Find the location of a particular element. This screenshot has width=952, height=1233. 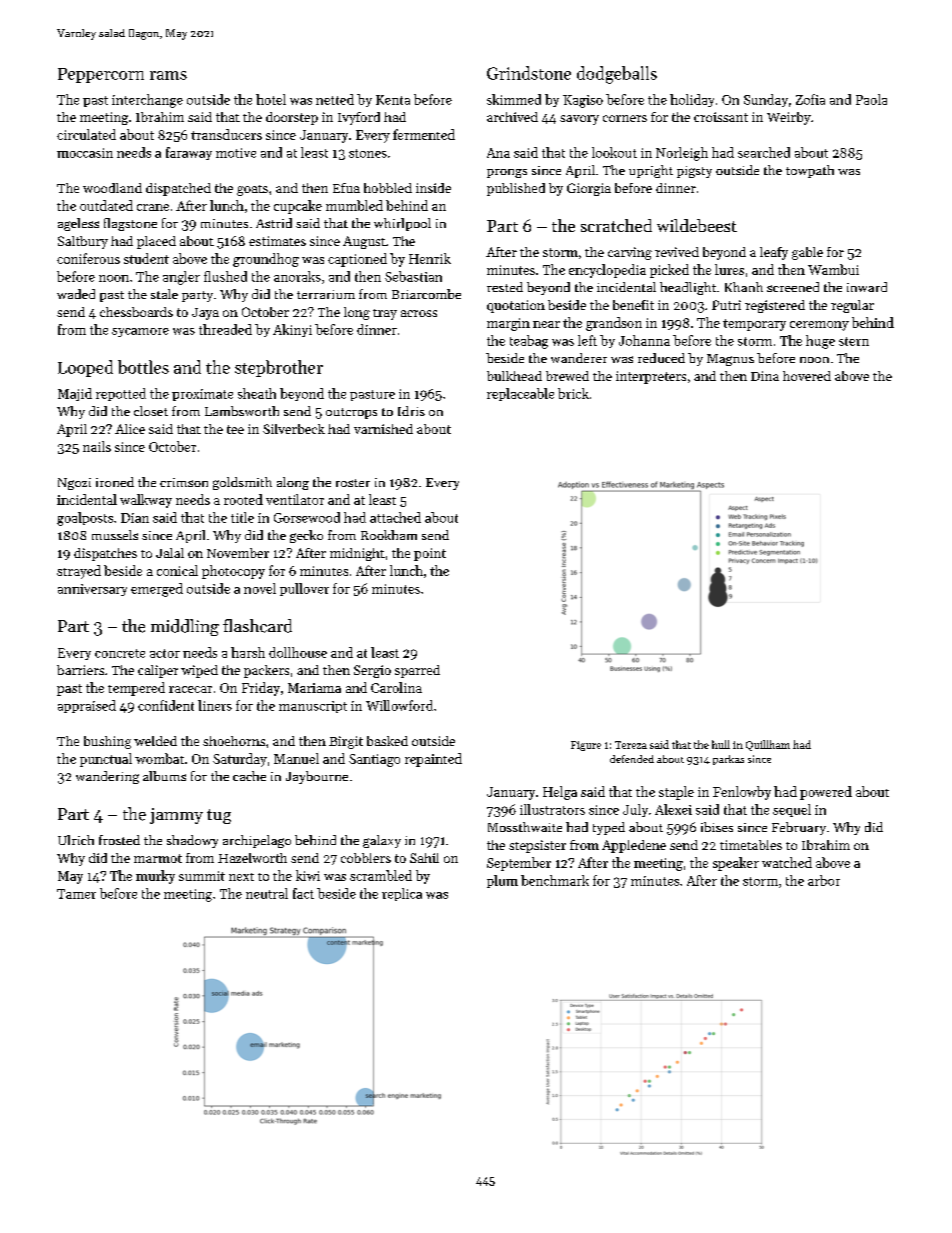

benchmark is located at coordinates (555, 880).
